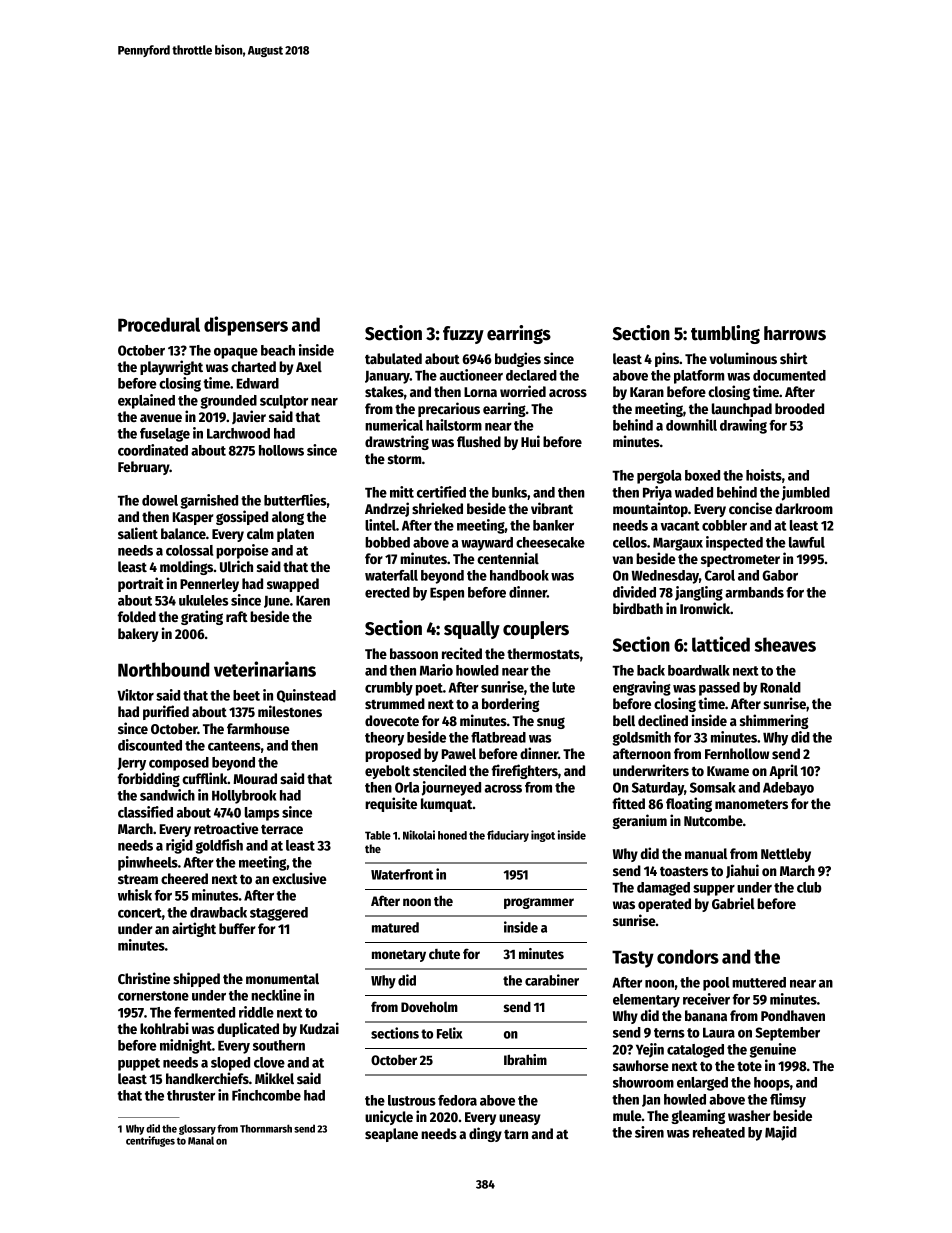 The width and height of the image is (952, 1233). I want to click on shirt, so click(794, 358).
